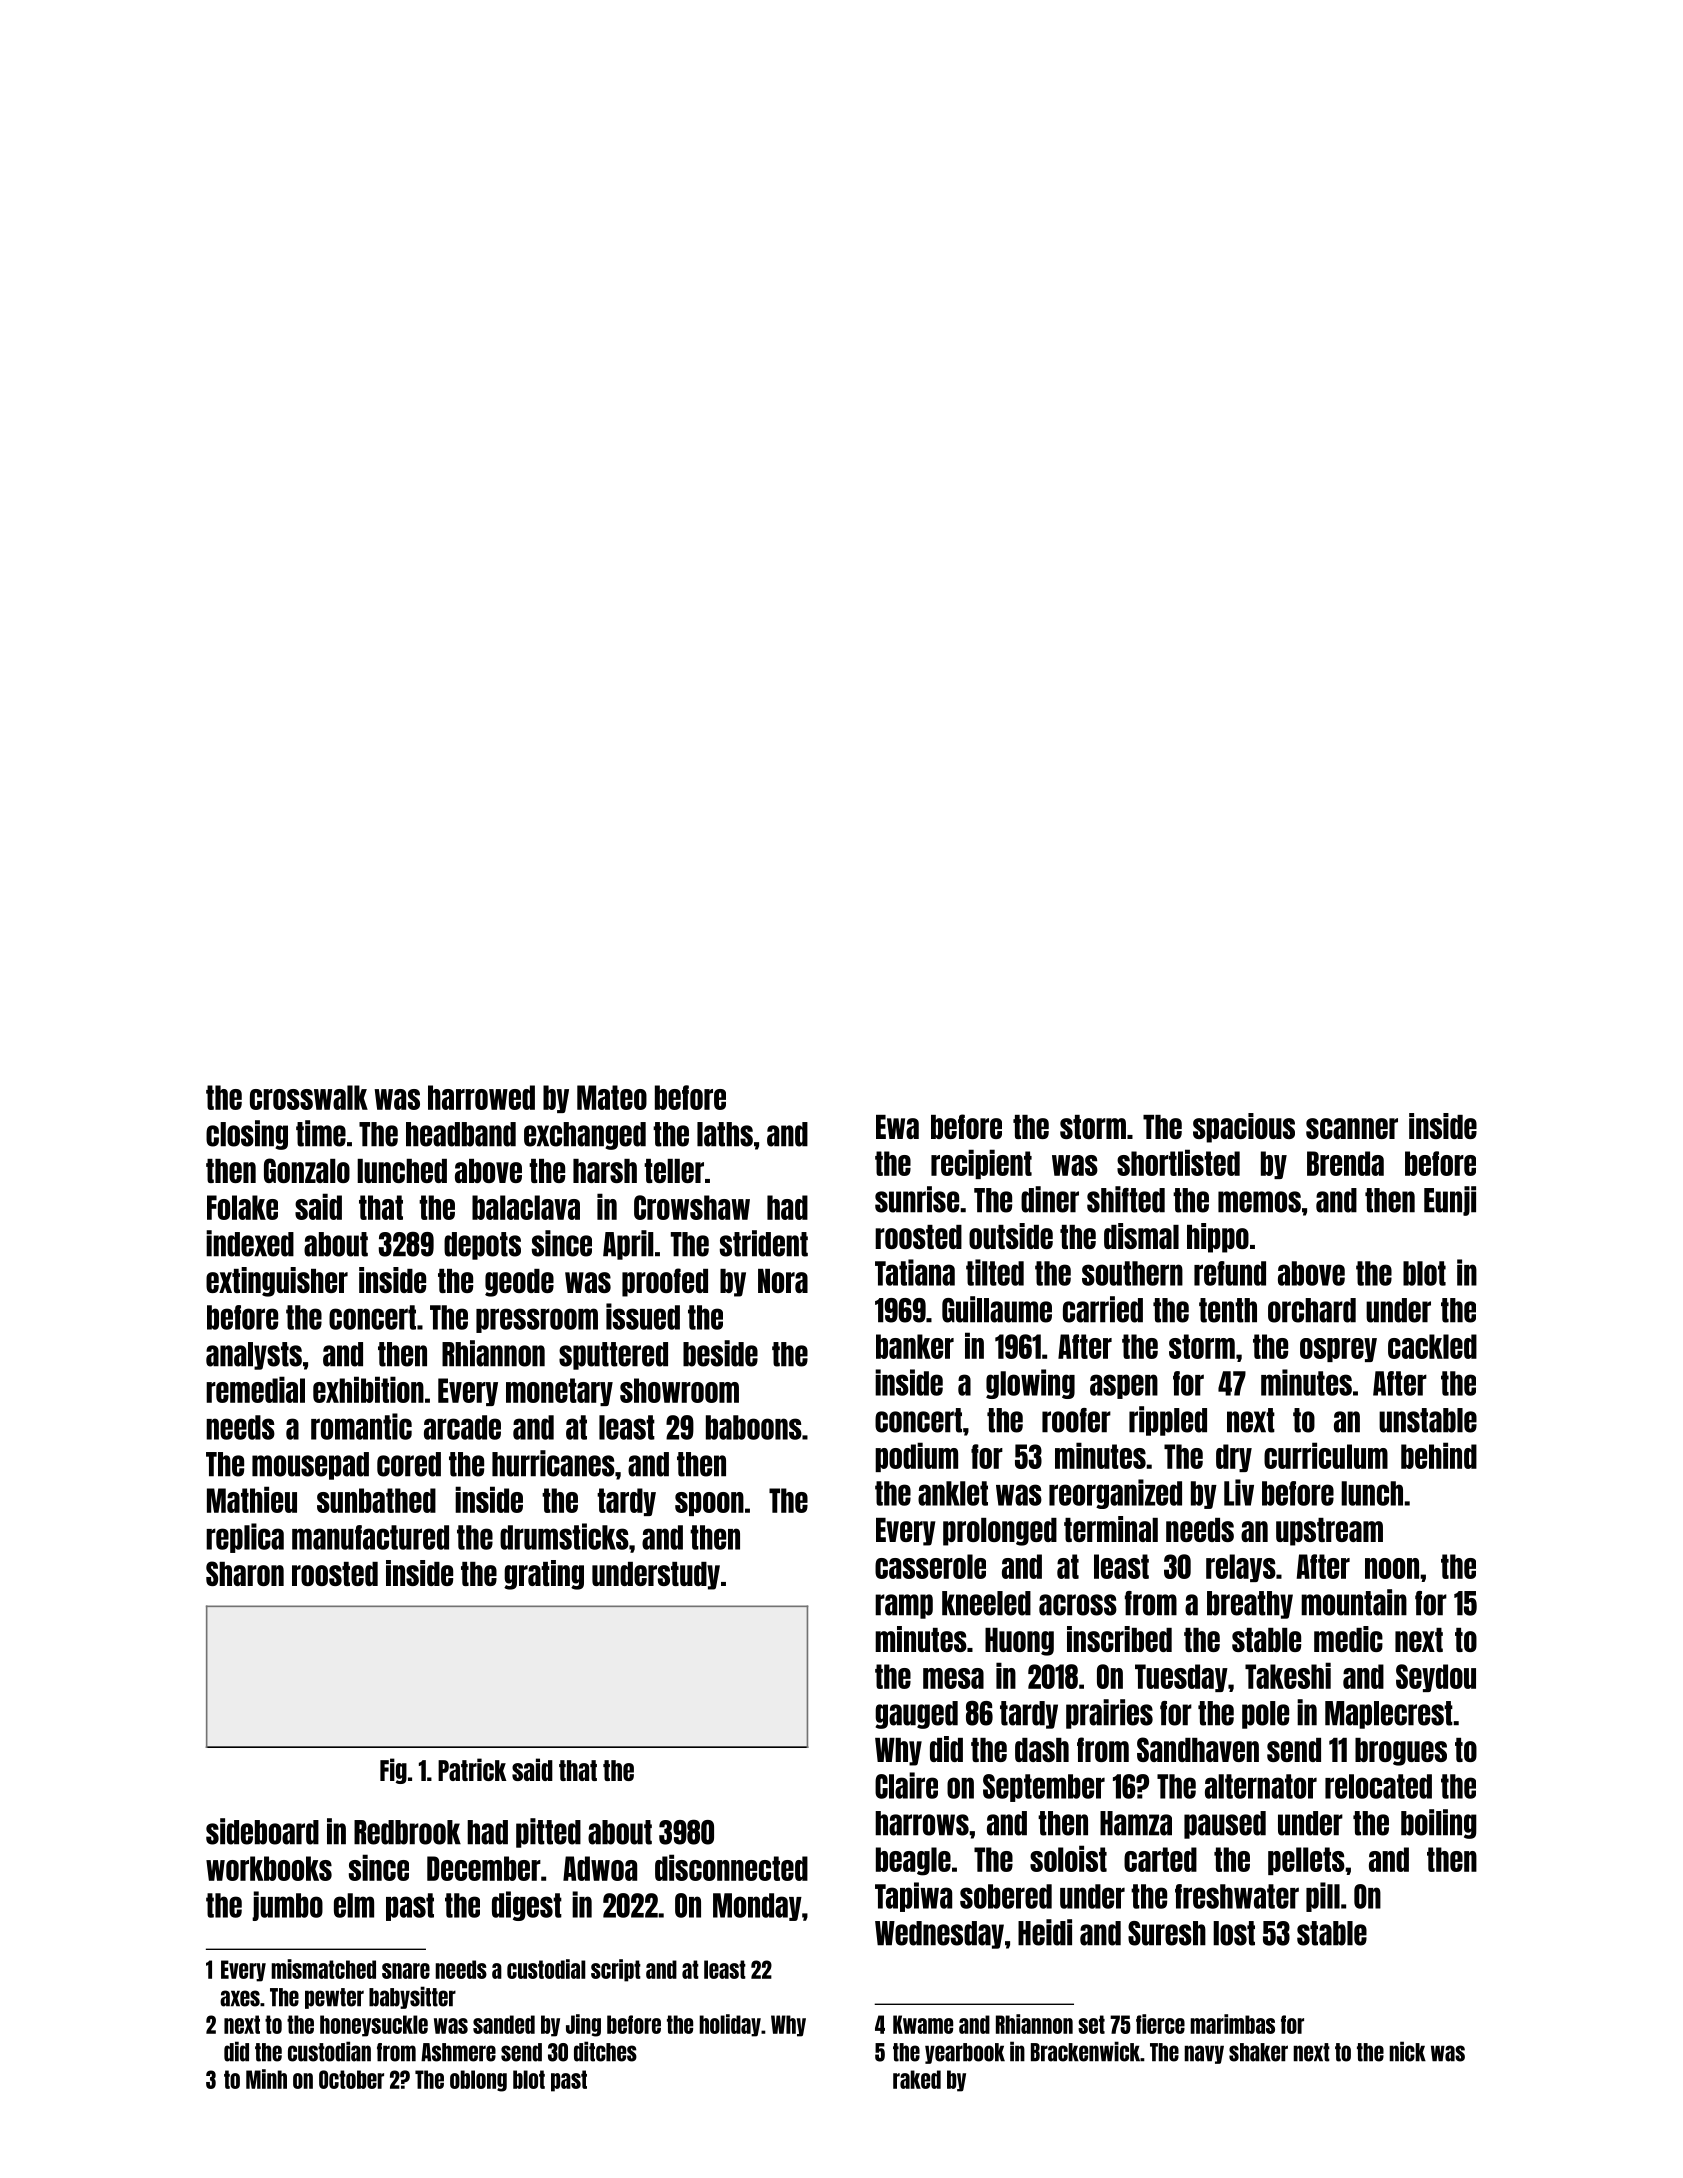 The height and width of the page is (2178, 1683). What do you see at coordinates (393, 1771) in the page?
I see `Fig` at bounding box center [393, 1771].
